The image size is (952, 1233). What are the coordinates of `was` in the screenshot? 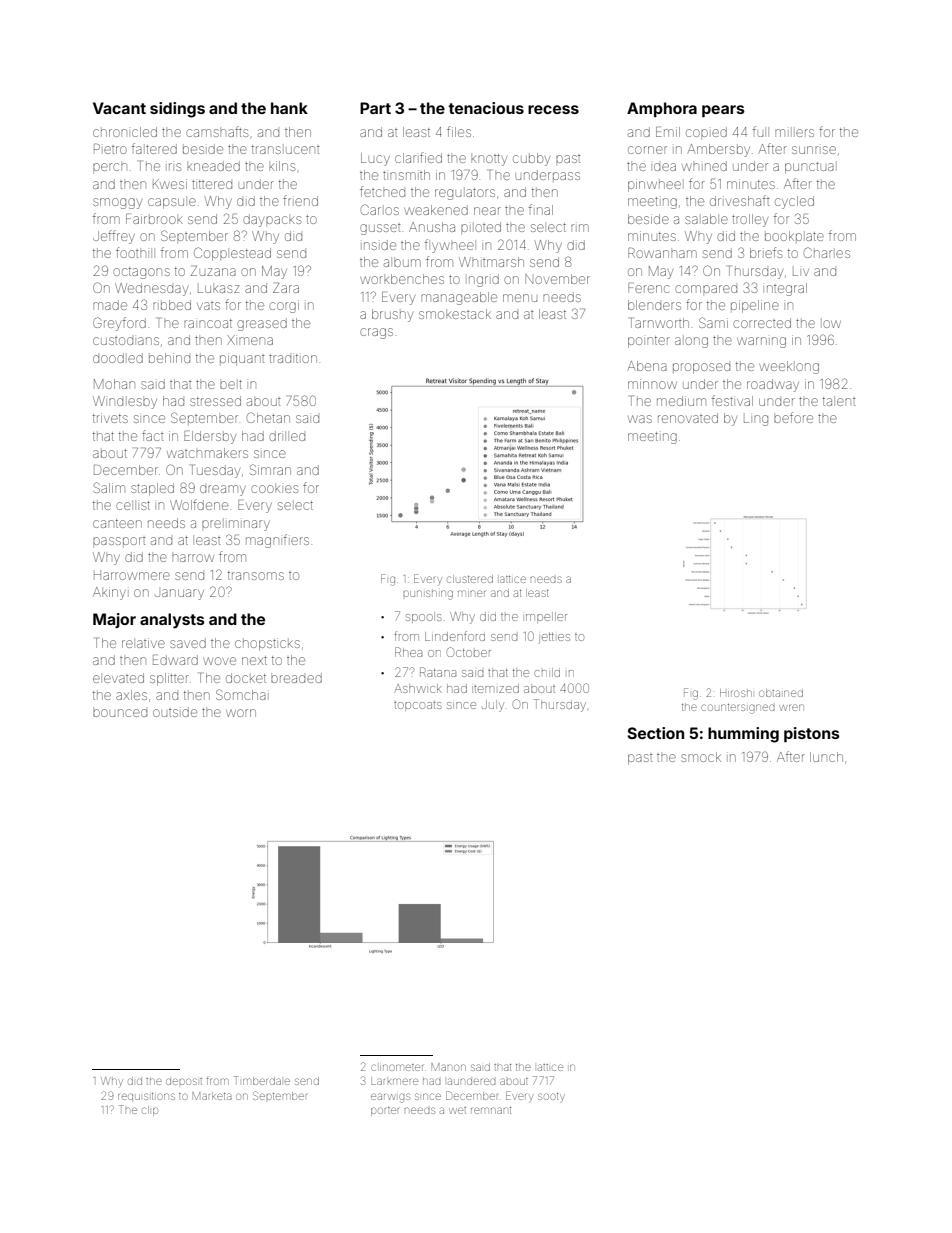 It's located at (640, 419).
